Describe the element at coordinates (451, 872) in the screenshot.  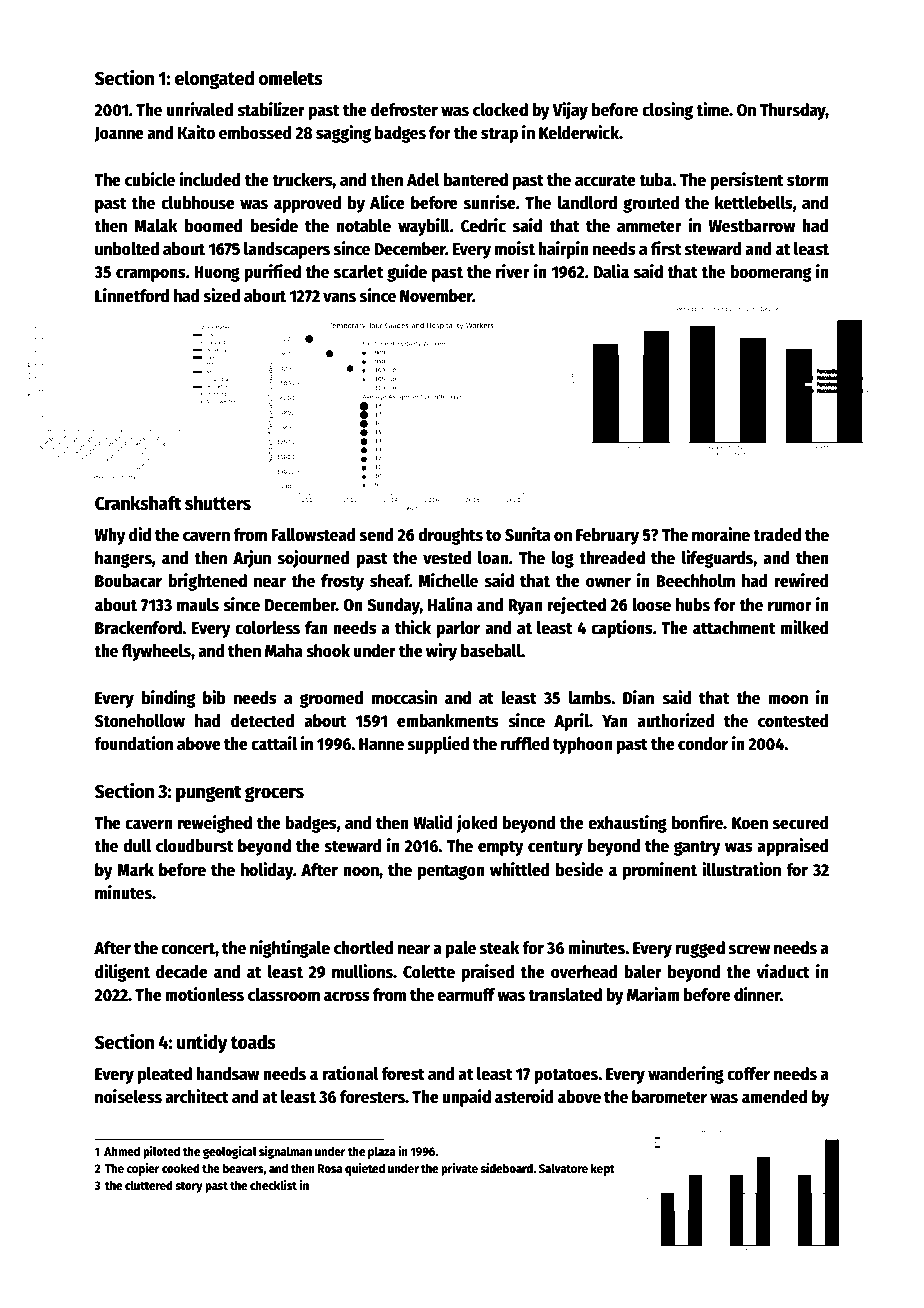
I see `pentagon` at that location.
